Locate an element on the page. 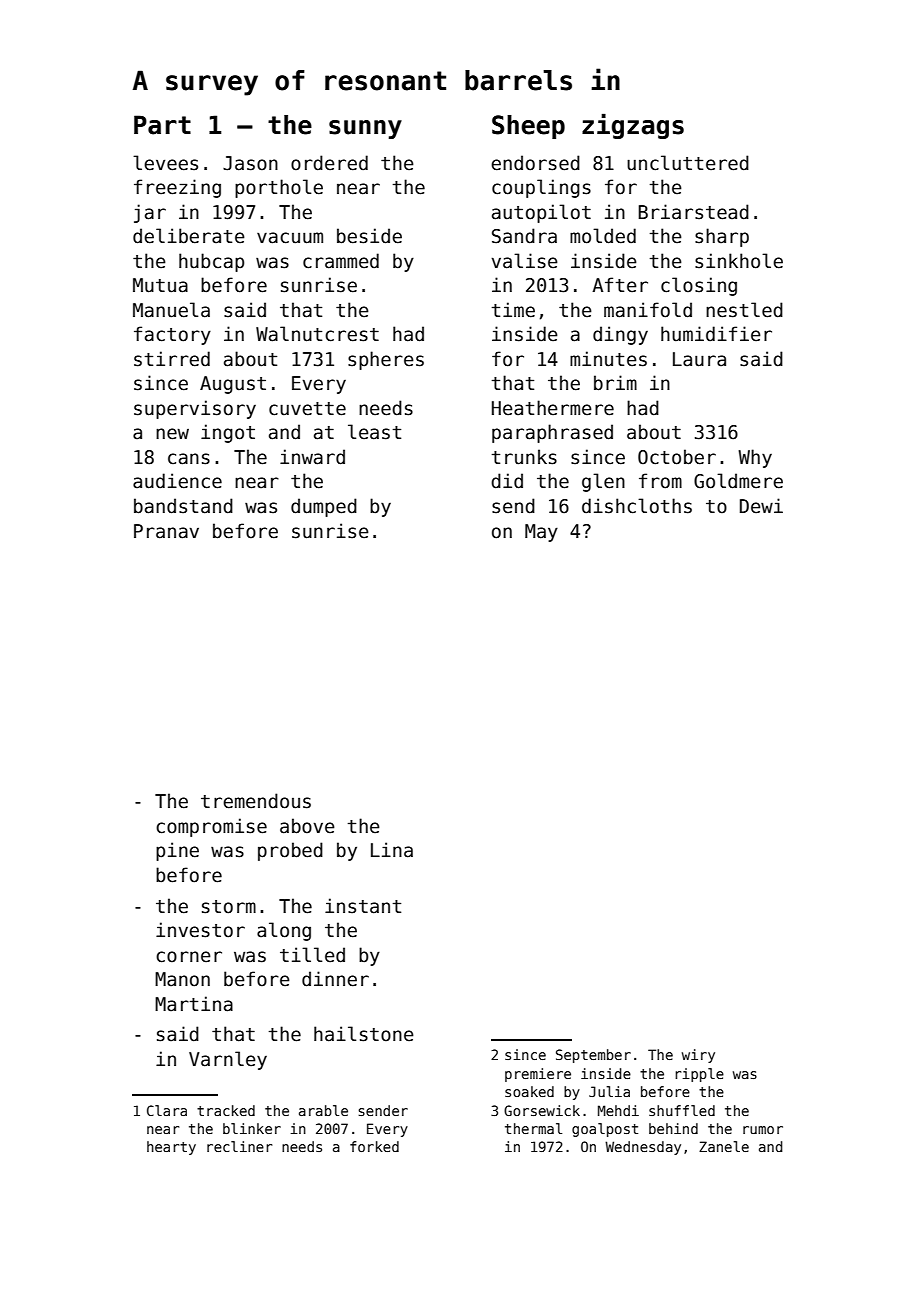  beside is located at coordinates (369, 236).
